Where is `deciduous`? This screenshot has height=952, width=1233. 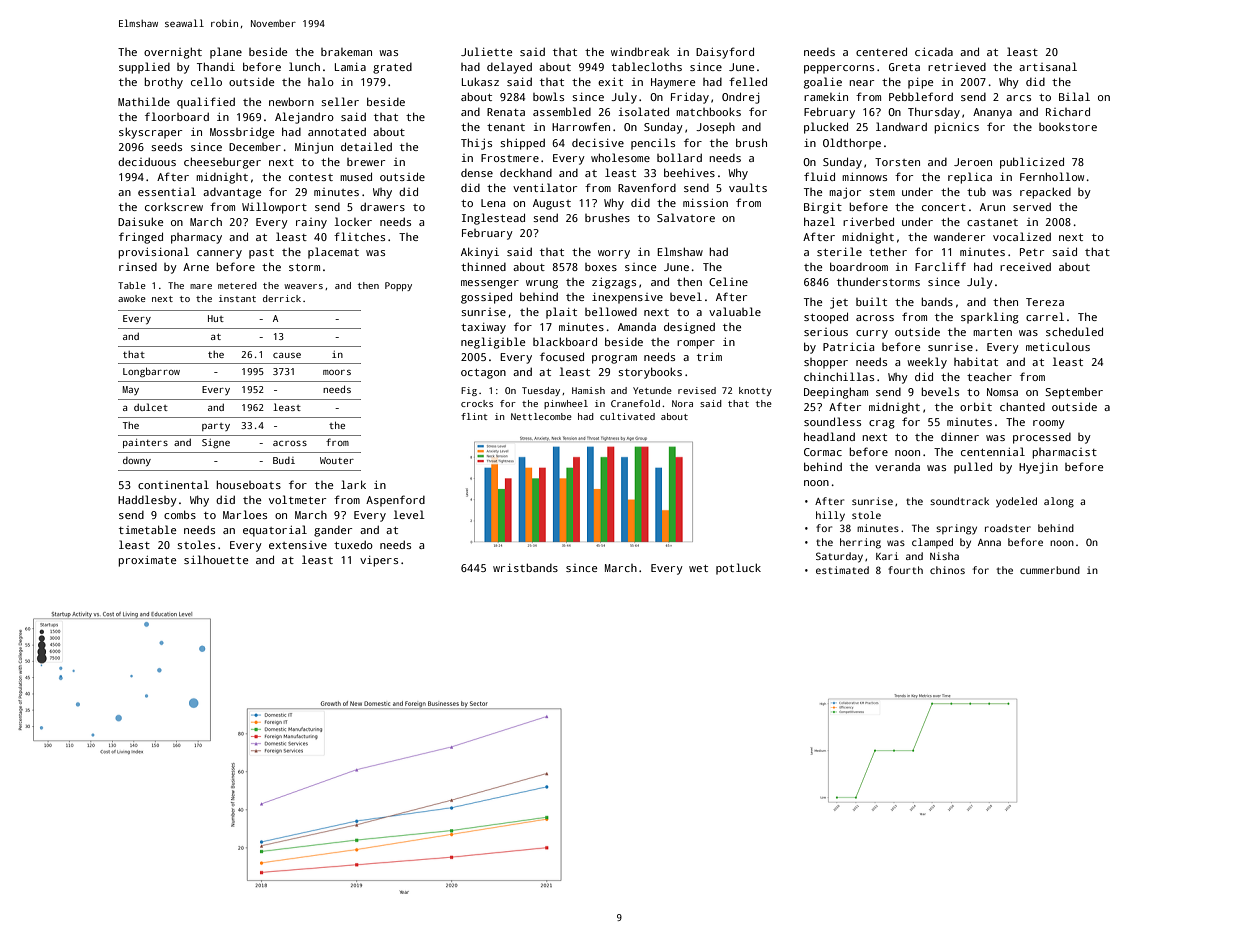 deciduous is located at coordinates (147, 161).
